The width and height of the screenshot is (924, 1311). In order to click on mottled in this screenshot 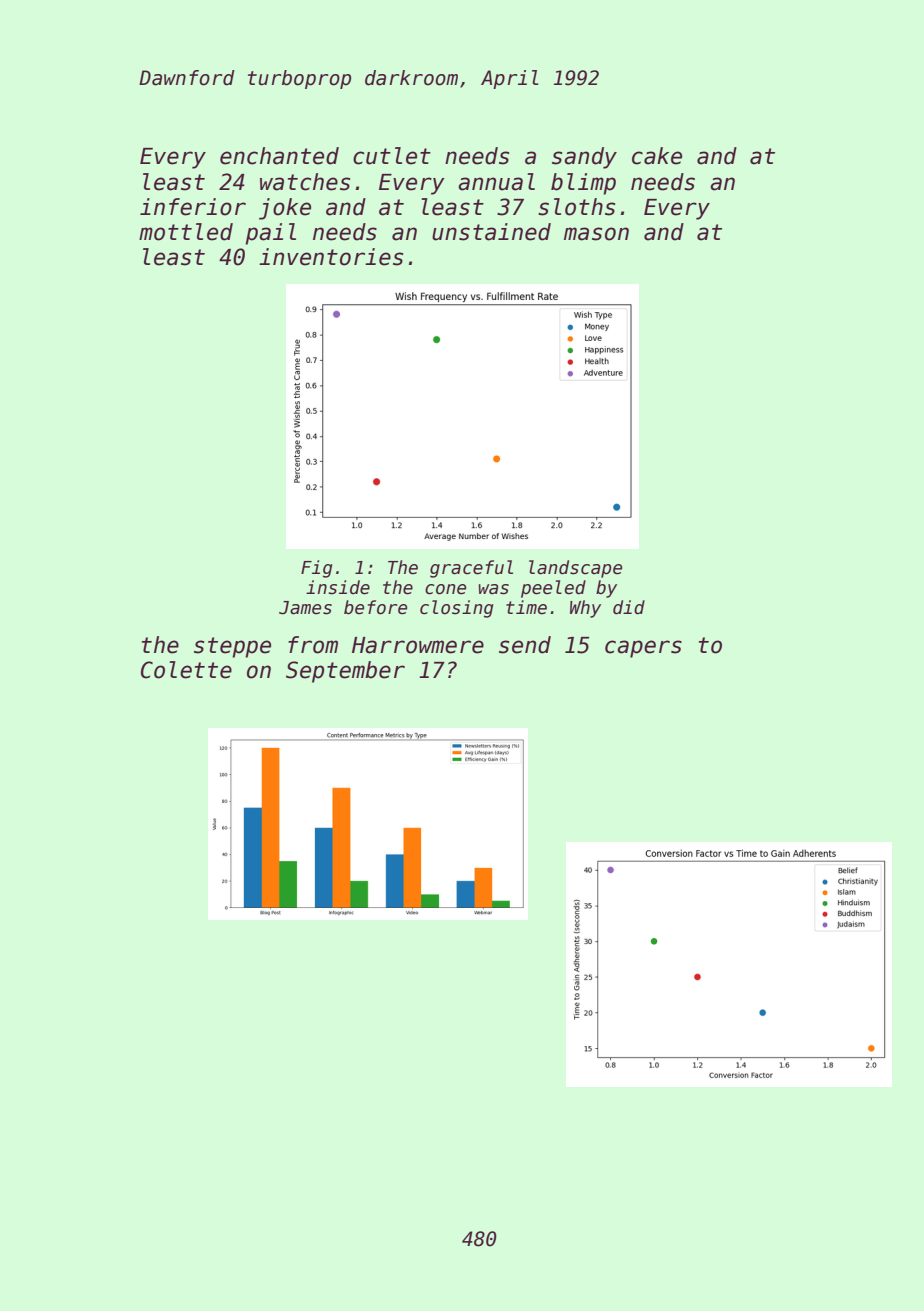, I will do `click(186, 232)`.
